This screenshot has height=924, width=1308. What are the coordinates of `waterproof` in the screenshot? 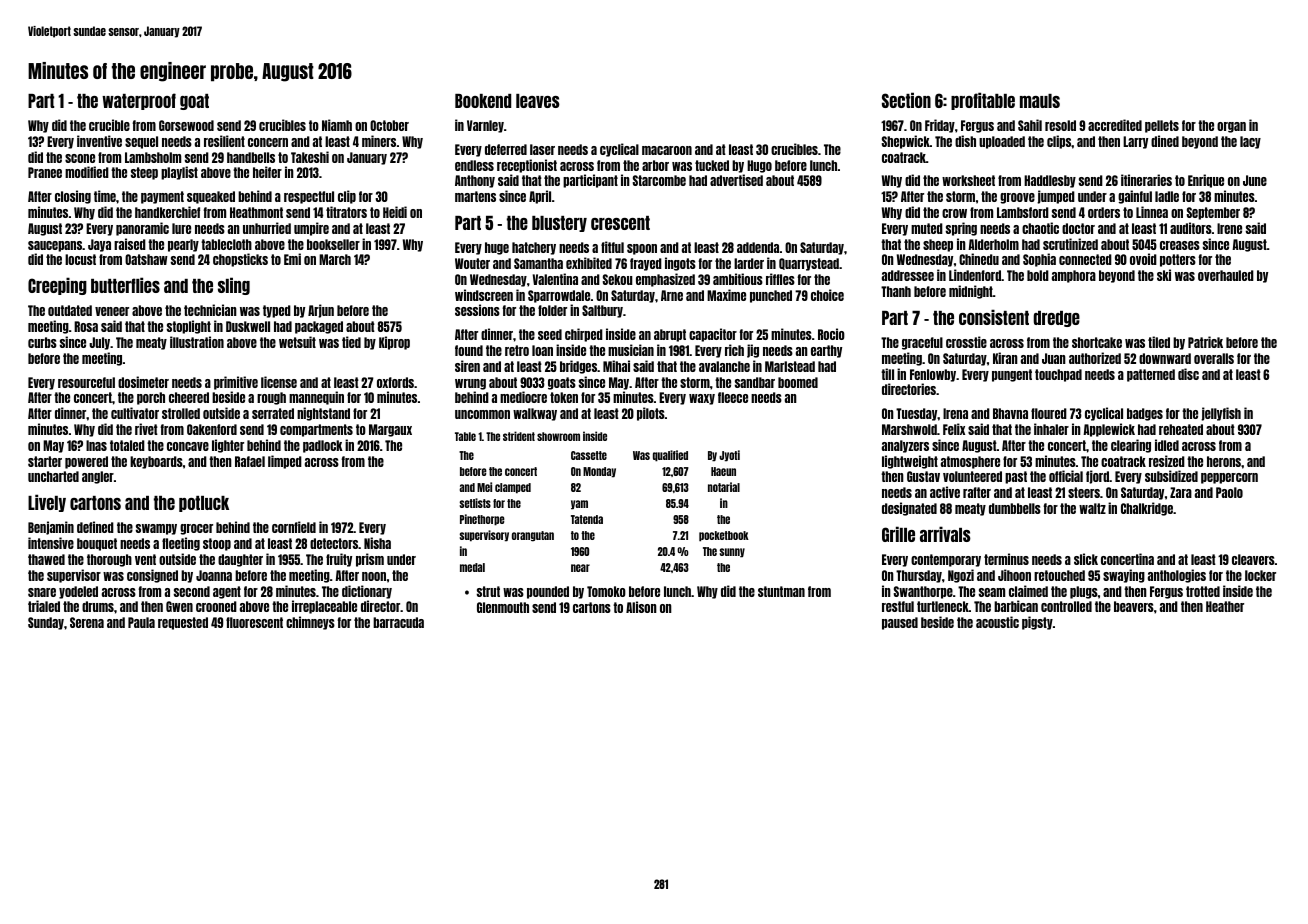 It's located at (139, 101).
